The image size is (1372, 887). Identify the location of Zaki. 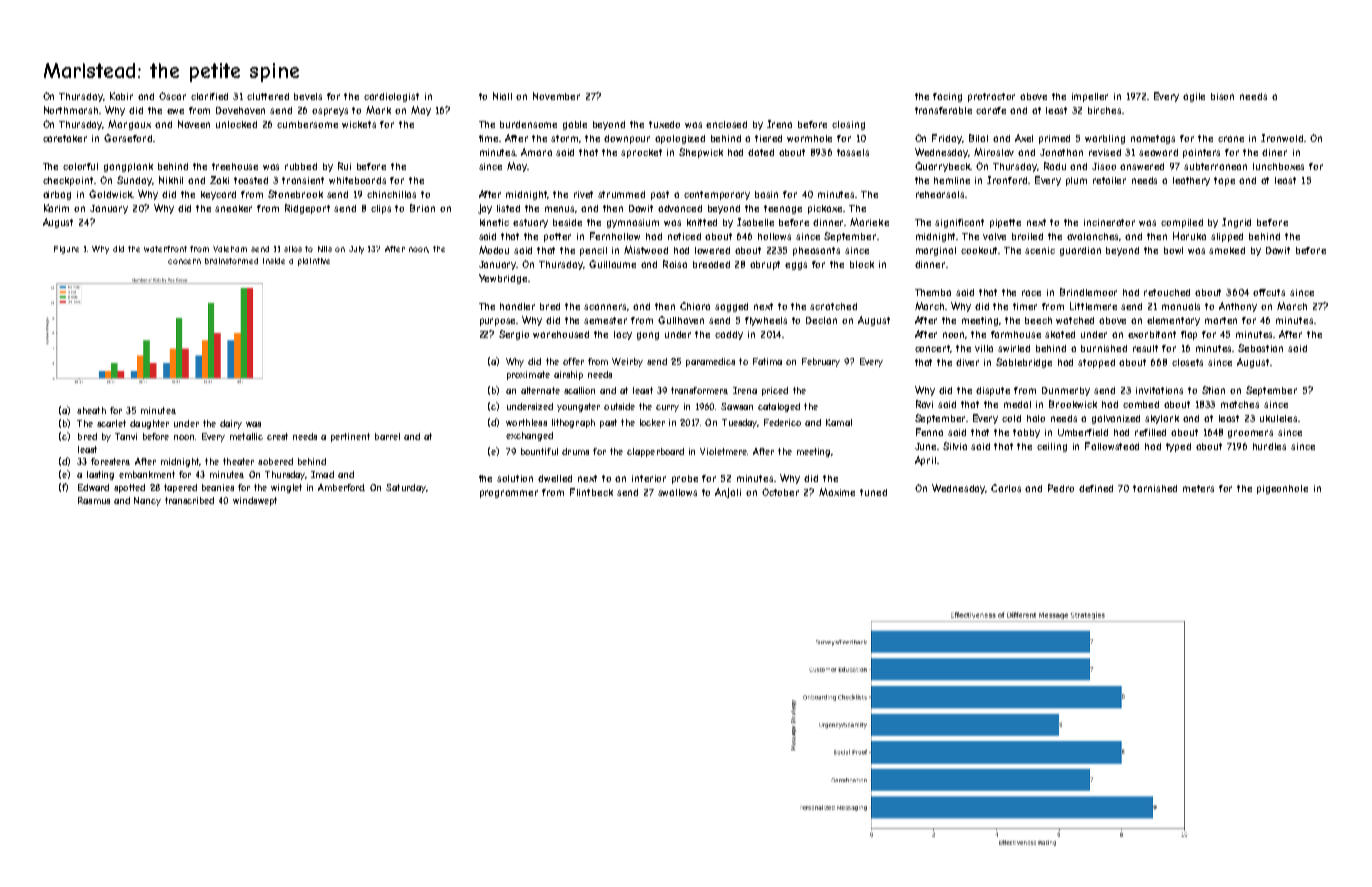
(219, 180).
